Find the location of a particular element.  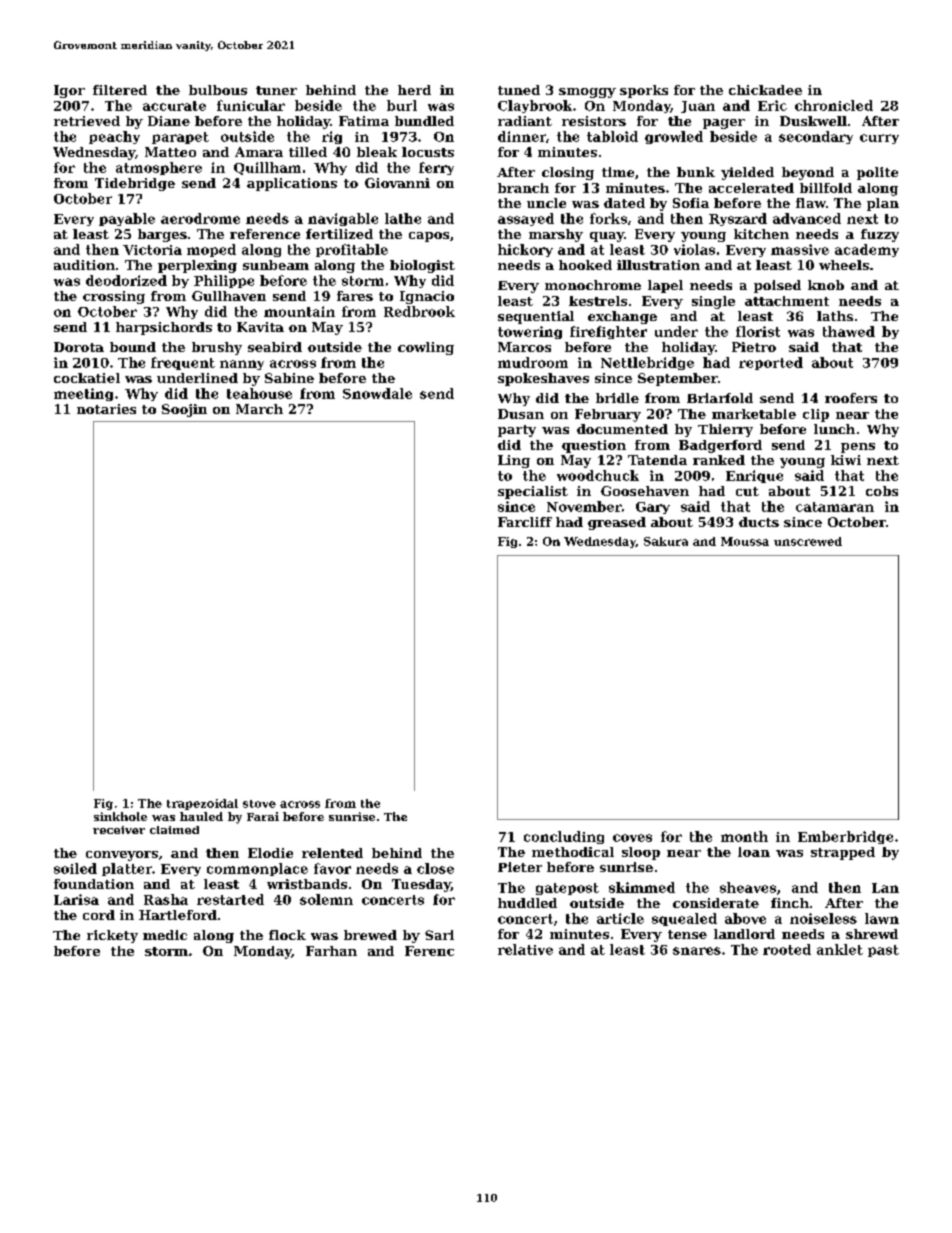

Igor is located at coordinates (69, 91).
